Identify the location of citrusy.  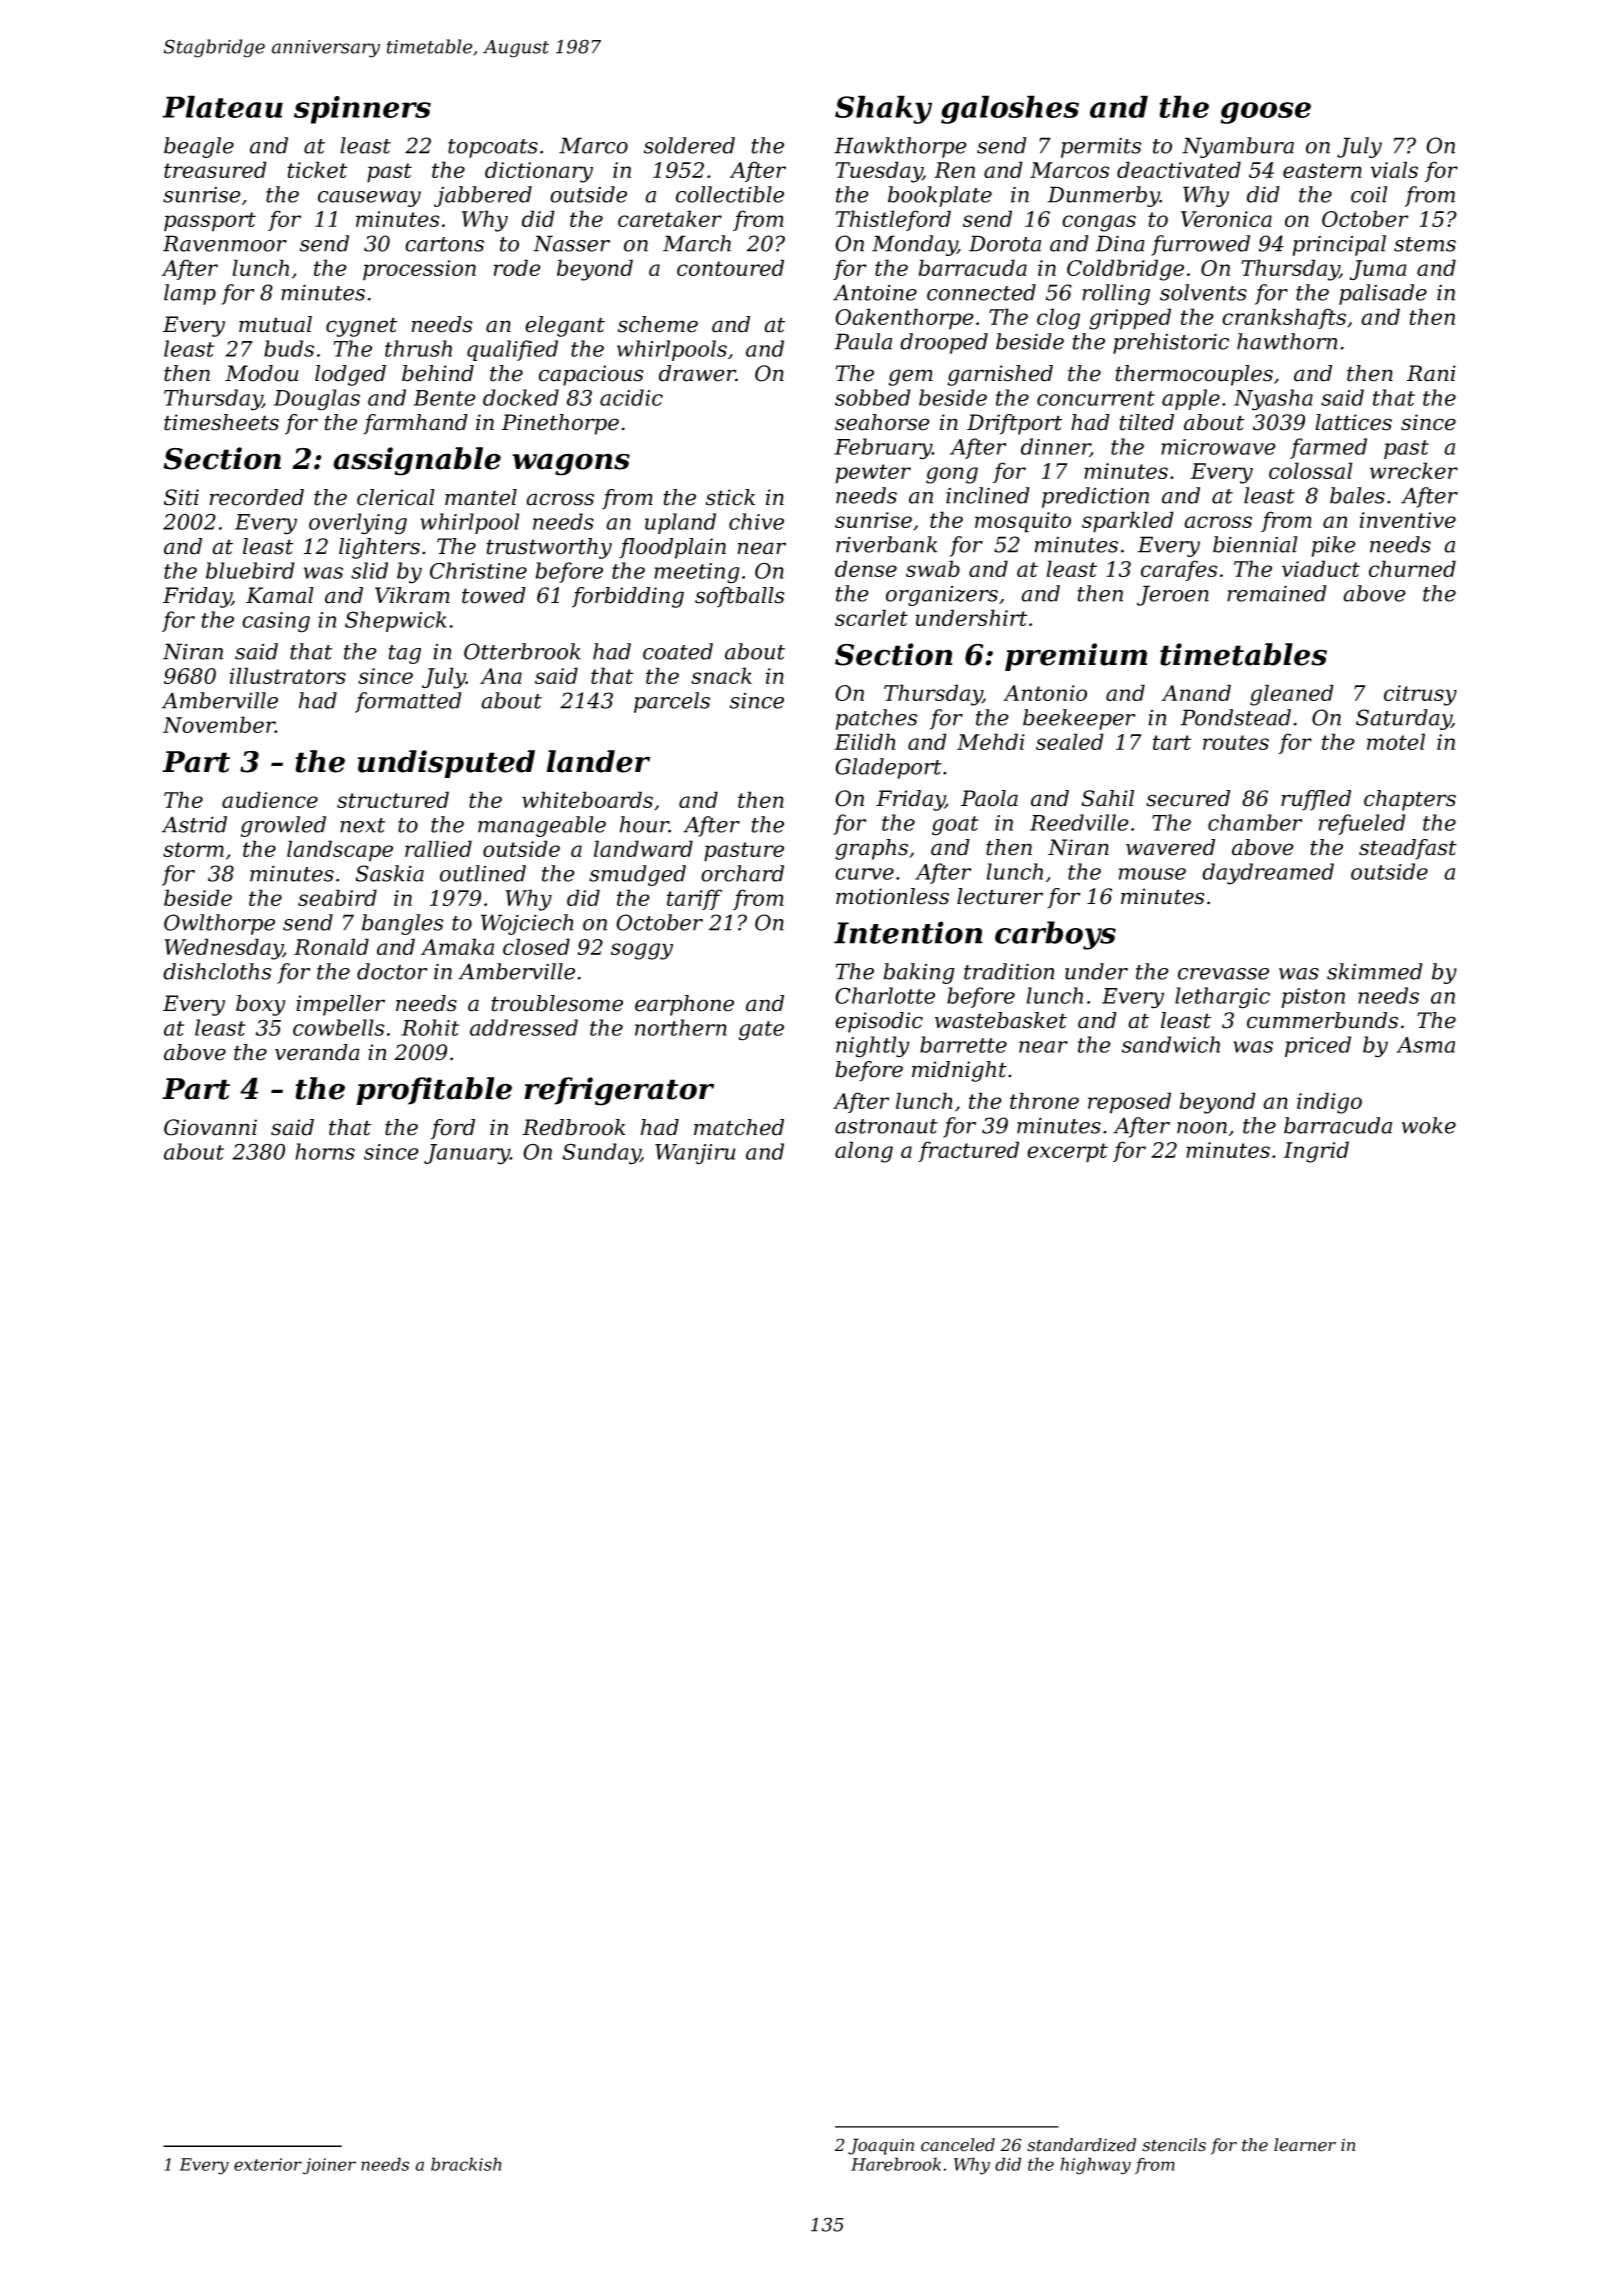
(1420, 695).
